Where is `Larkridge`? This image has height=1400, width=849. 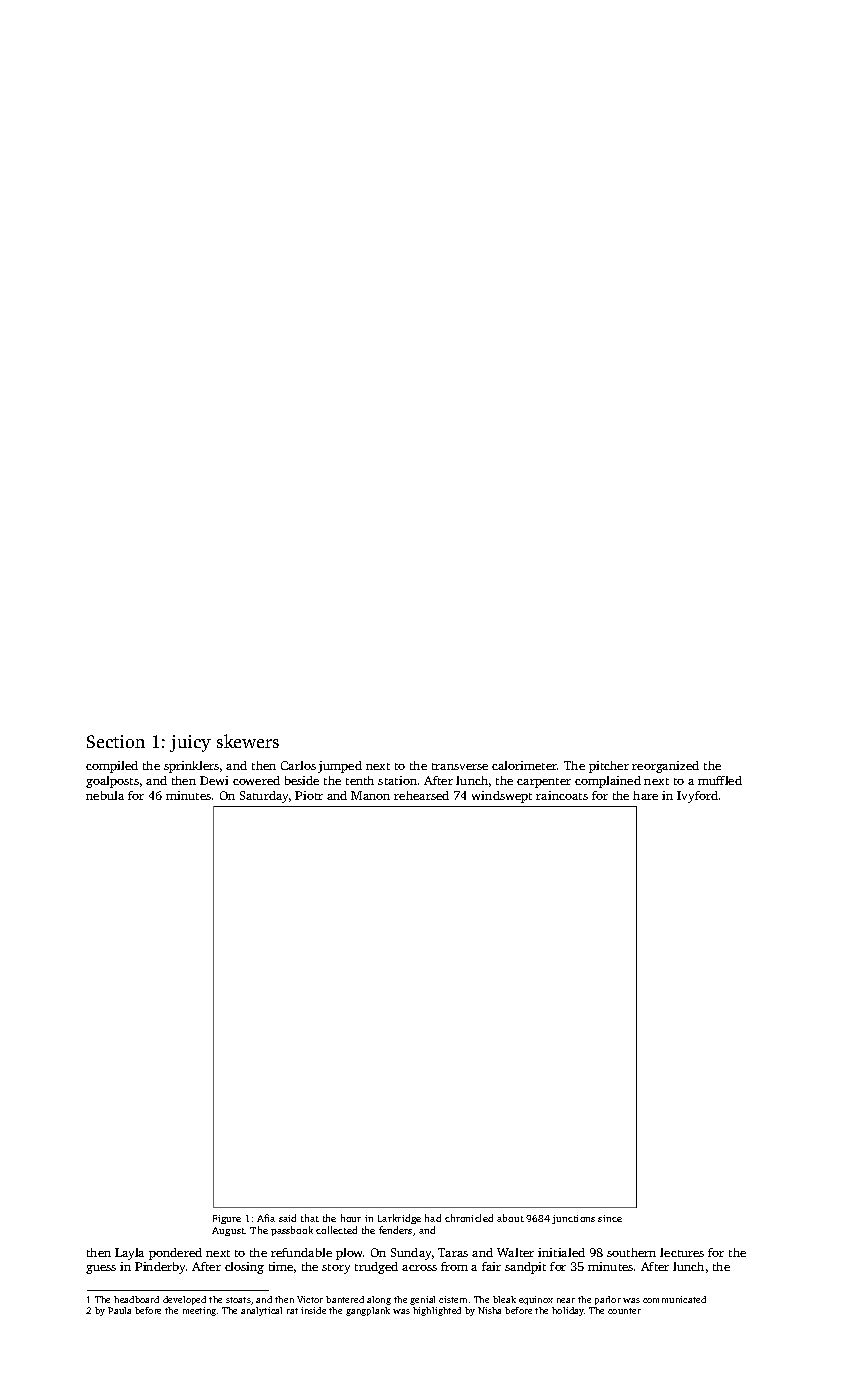 Larkridge is located at coordinates (399, 1219).
